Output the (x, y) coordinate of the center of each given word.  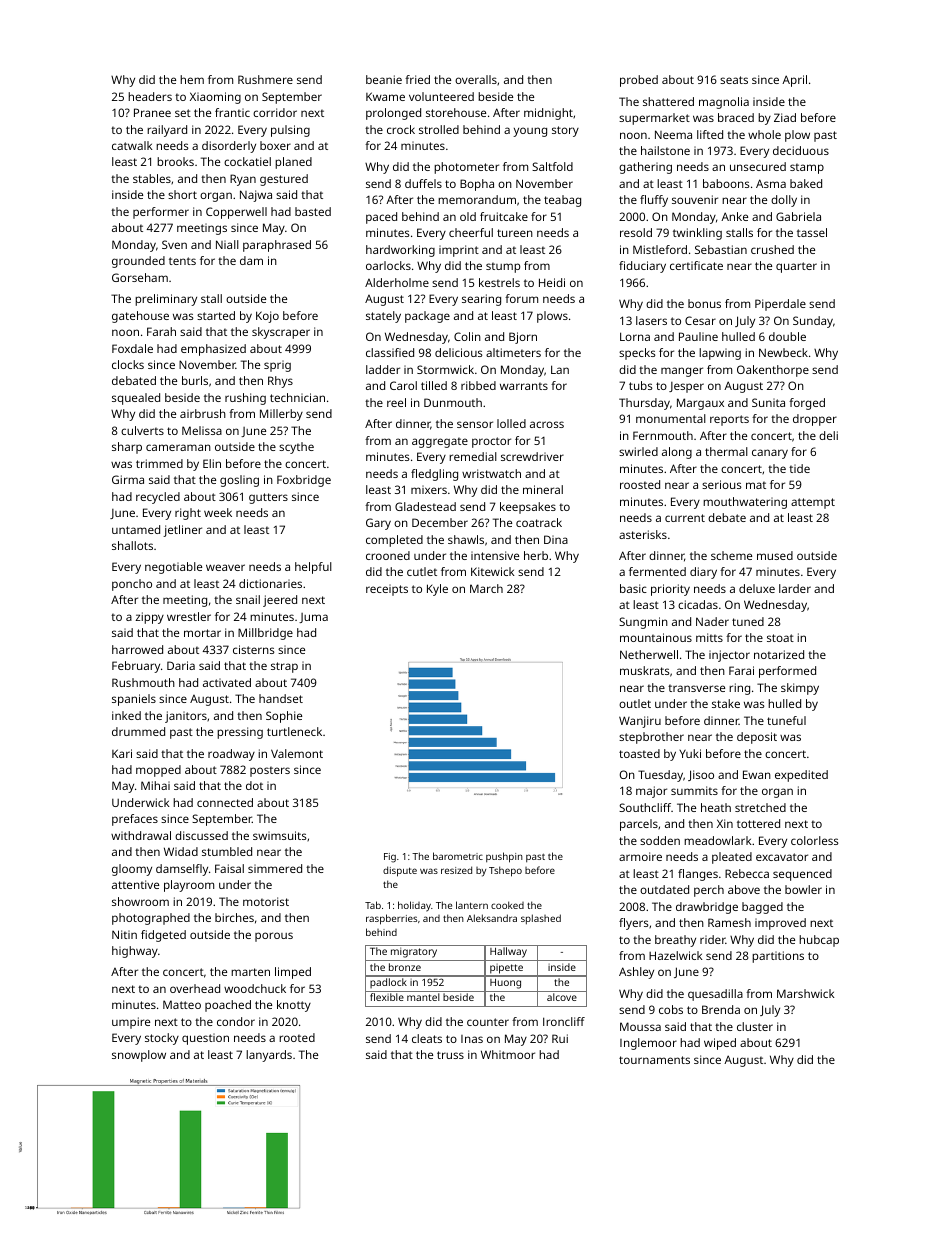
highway (135, 952)
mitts (709, 637)
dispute (400, 871)
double (787, 336)
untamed (136, 529)
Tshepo (505, 871)
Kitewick (493, 571)
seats (734, 80)
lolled (511, 423)
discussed (201, 835)
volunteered (441, 96)
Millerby (281, 415)
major (651, 792)
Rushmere (265, 79)
